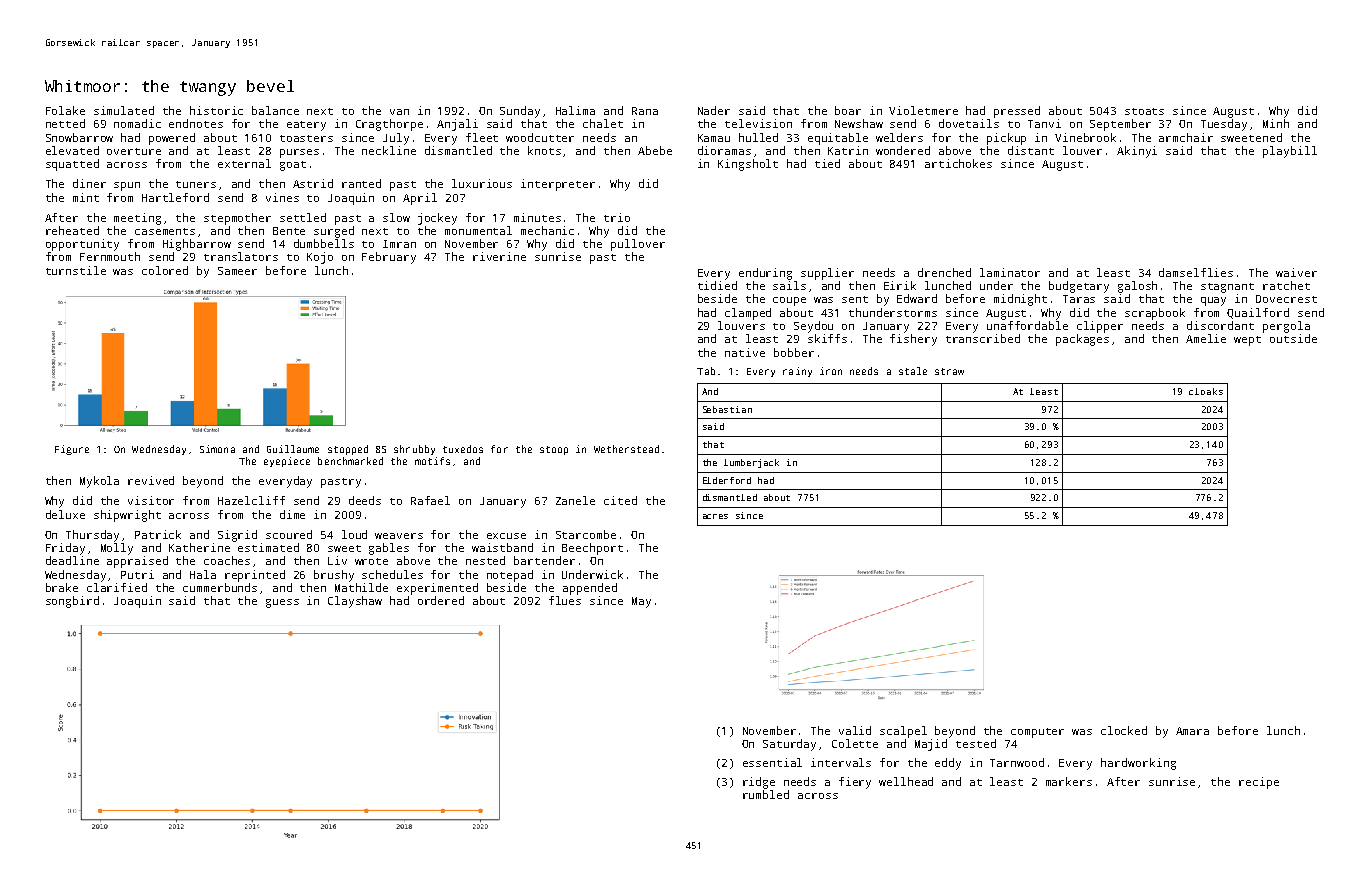 Image resolution: width=1372 pixels, height=887 pixels. What do you see at coordinates (759, 783) in the document?
I see `ridge` at bounding box center [759, 783].
